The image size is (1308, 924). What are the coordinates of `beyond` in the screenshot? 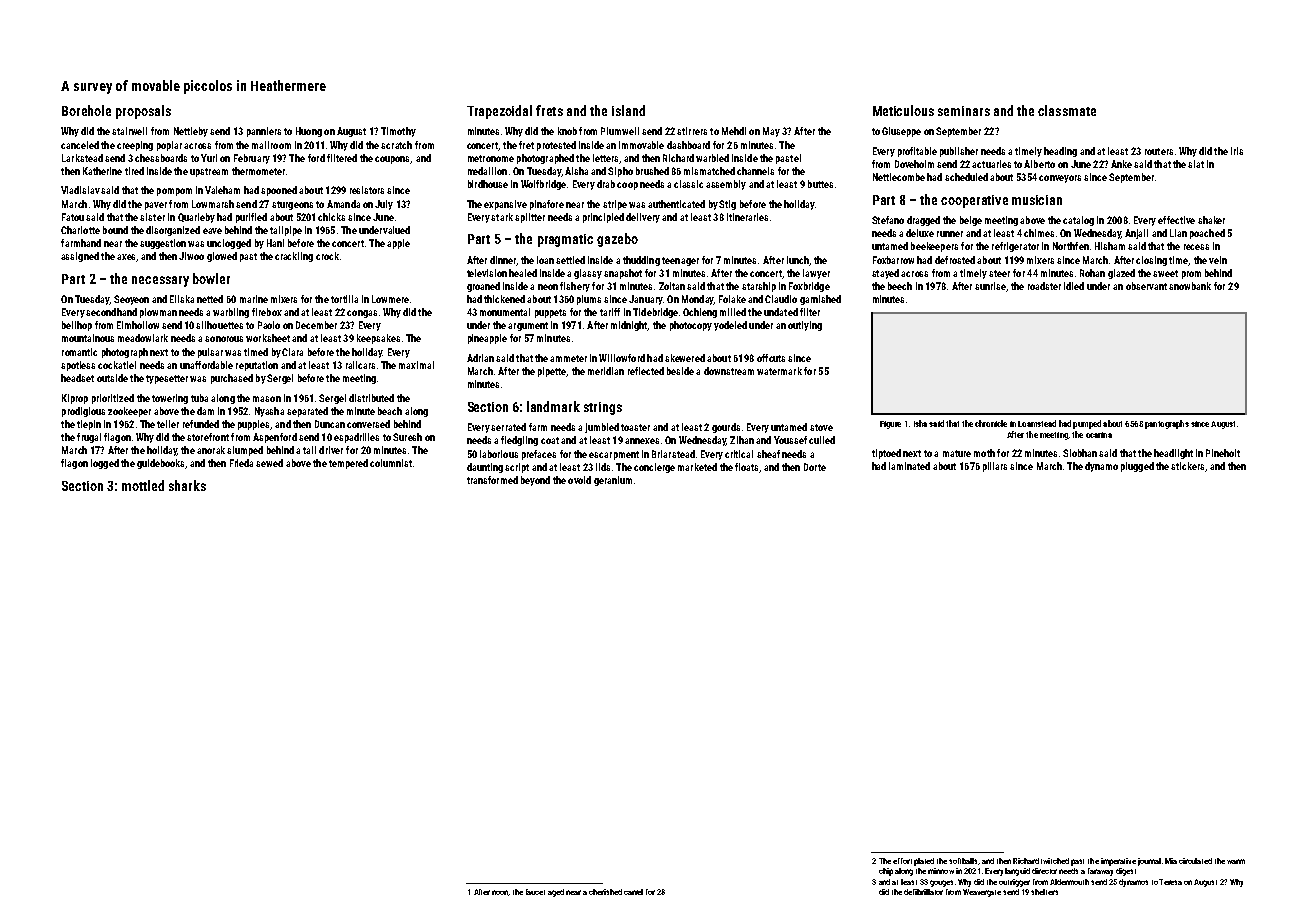 It's located at (535, 481).
